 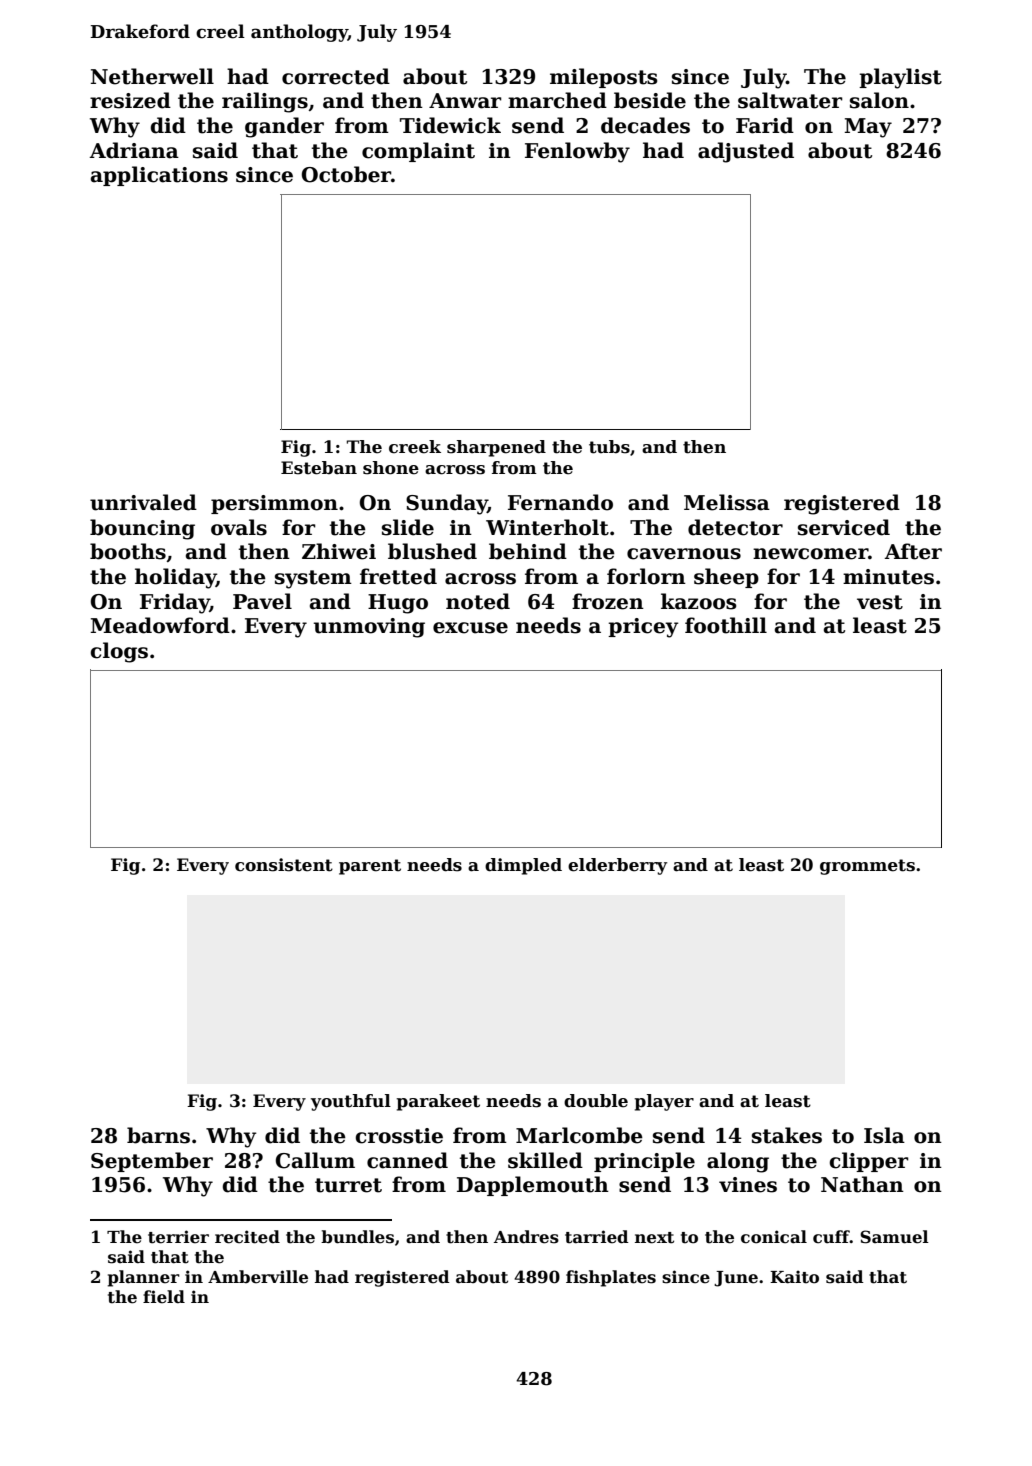 I want to click on mileposts, so click(x=603, y=78).
